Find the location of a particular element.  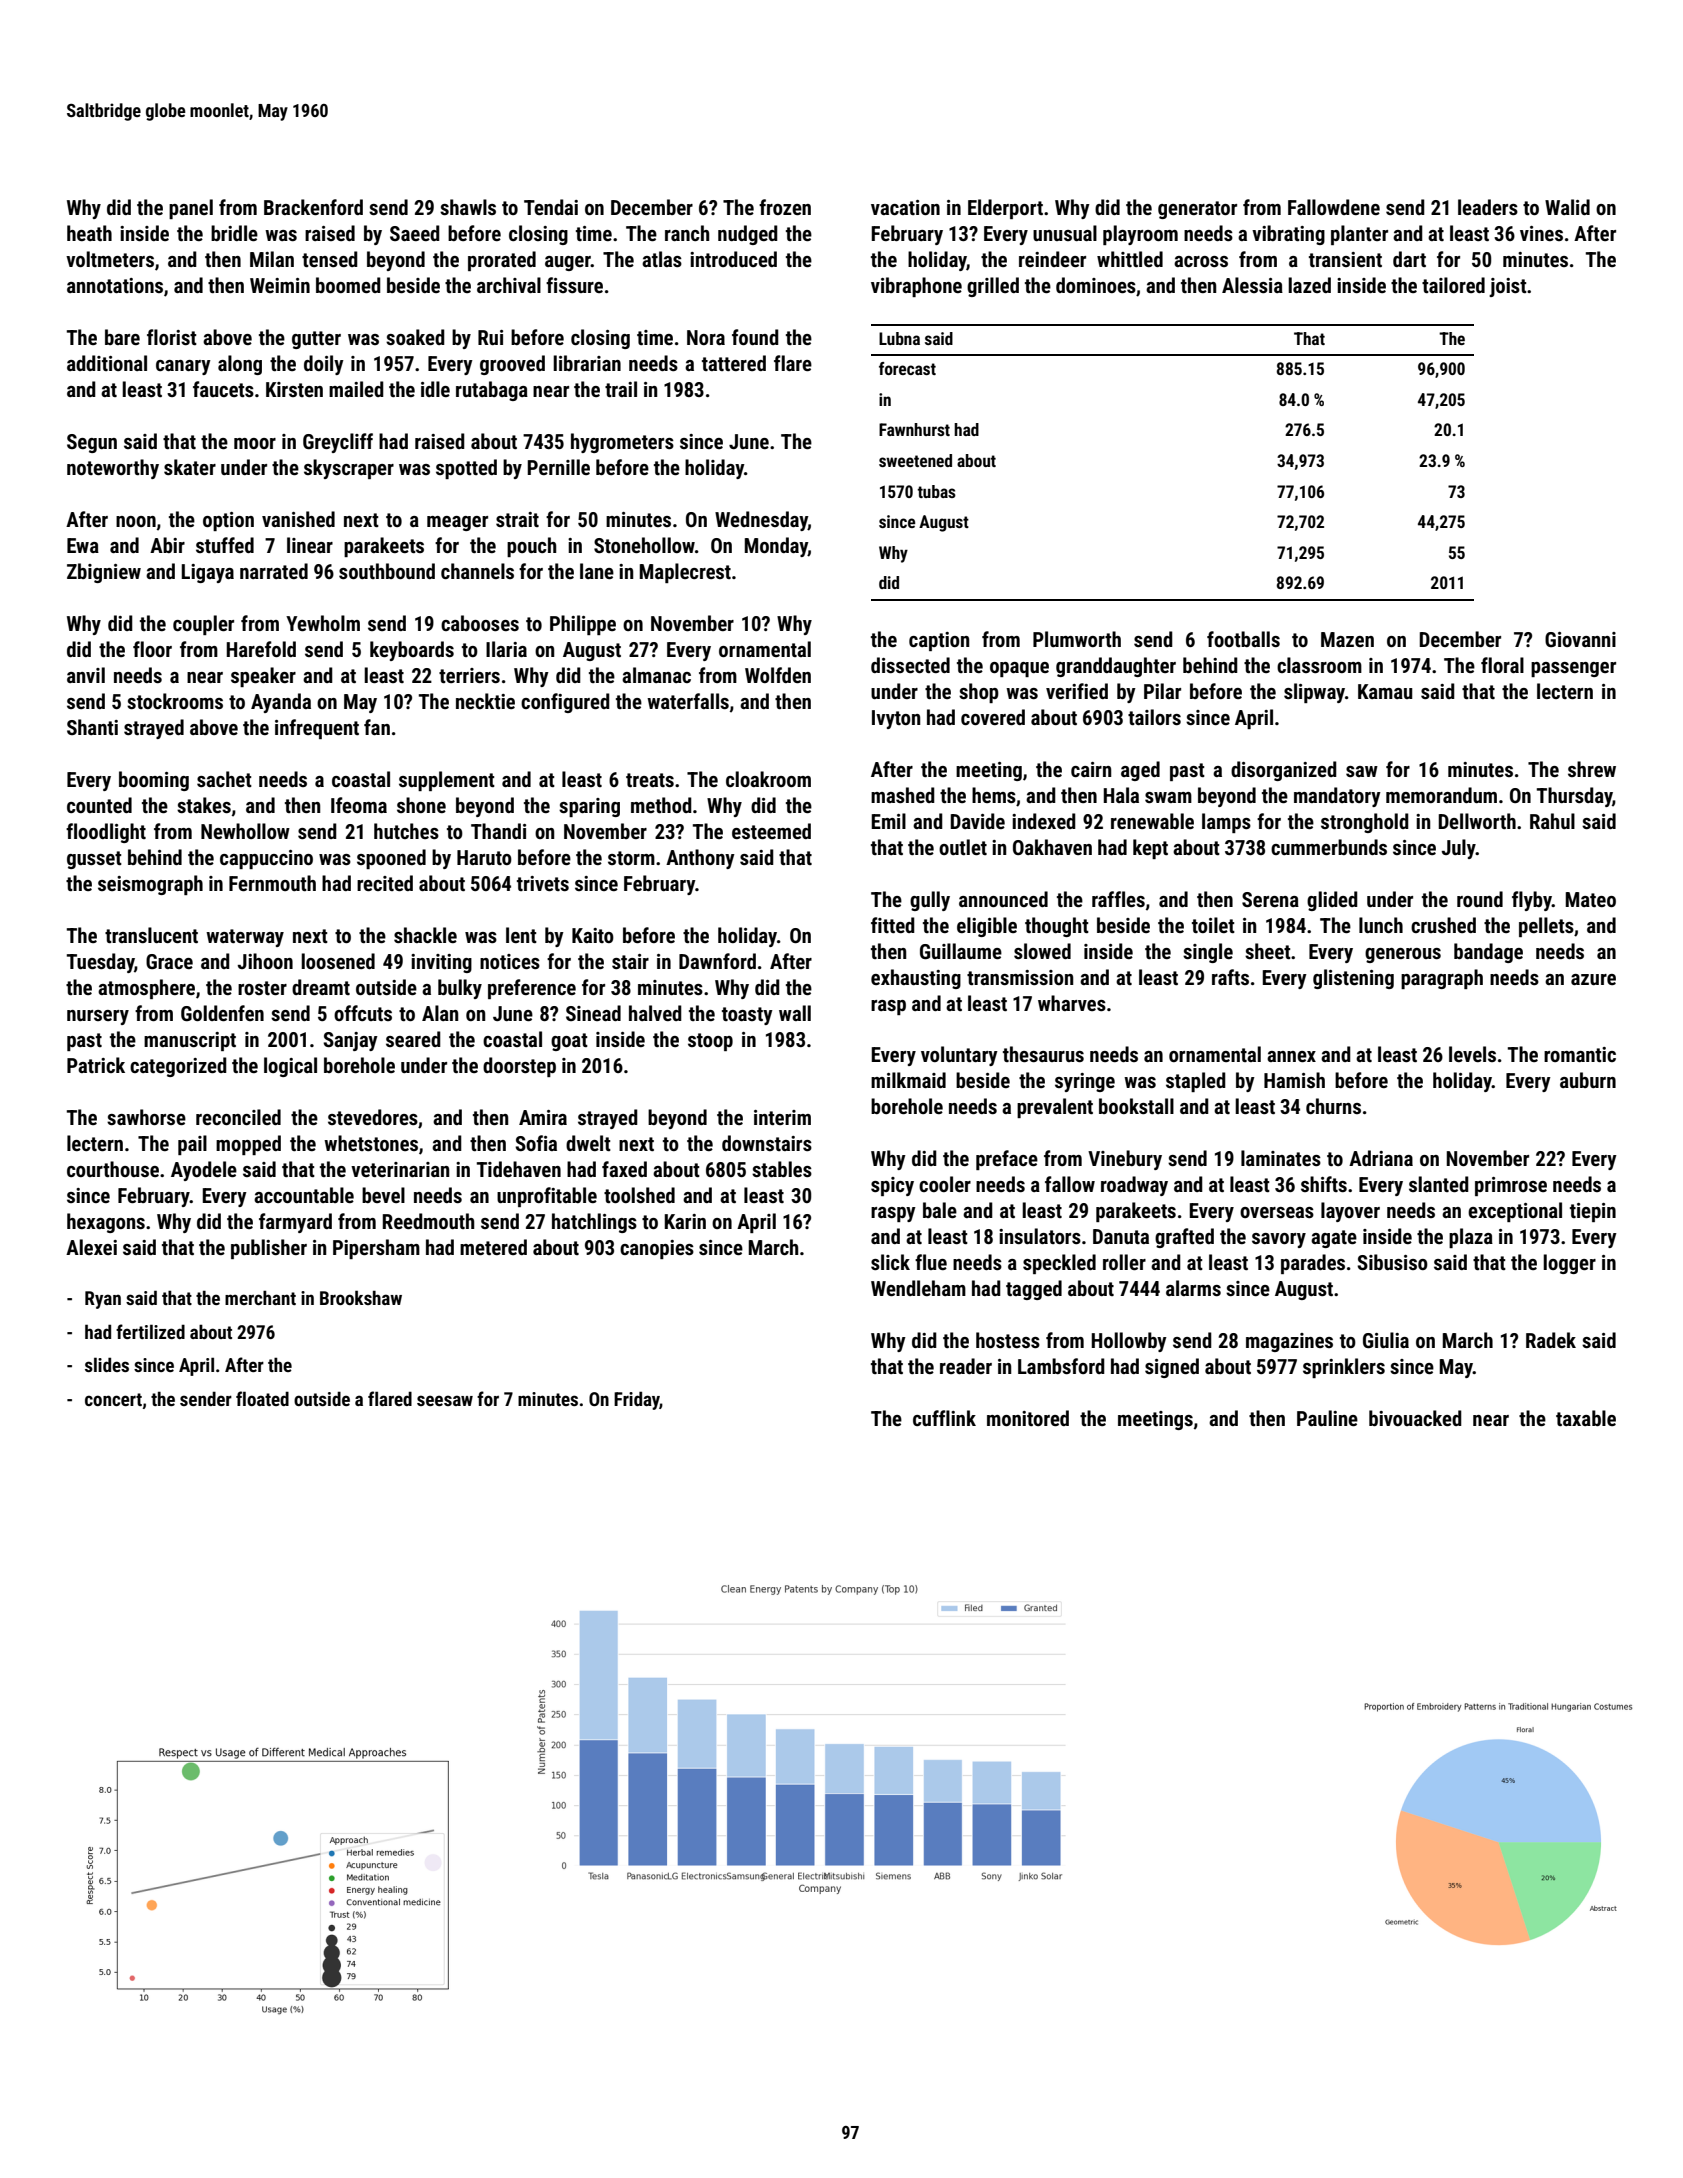

terriers is located at coordinates (469, 675).
